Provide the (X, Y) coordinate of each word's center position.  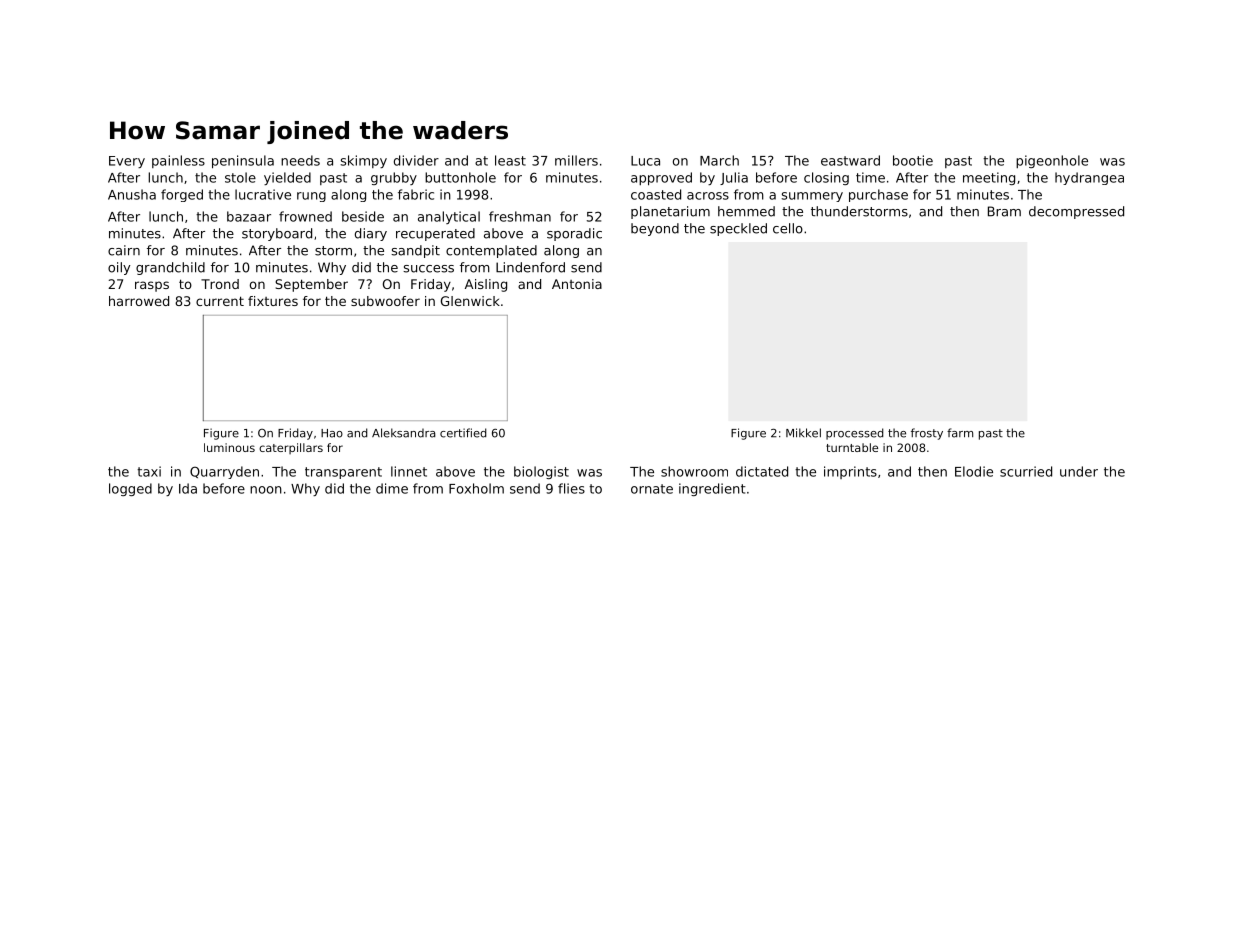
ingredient (712, 489)
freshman (520, 216)
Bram (1004, 211)
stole (240, 177)
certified (463, 433)
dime (392, 488)
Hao (332, 433)
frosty (927, 434)
